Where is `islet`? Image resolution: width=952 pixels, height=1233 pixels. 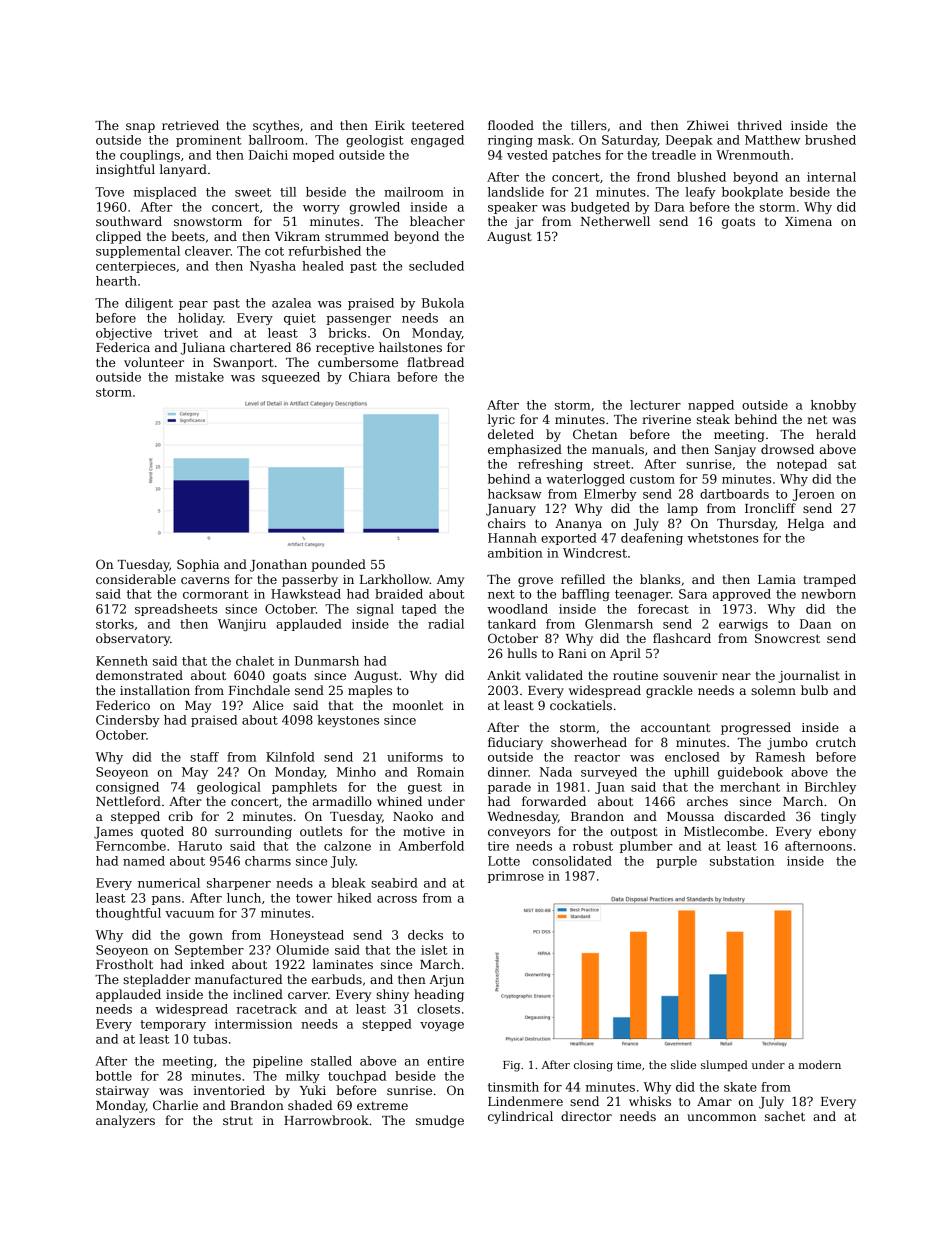
islet is located at coordinates (434, 950).
